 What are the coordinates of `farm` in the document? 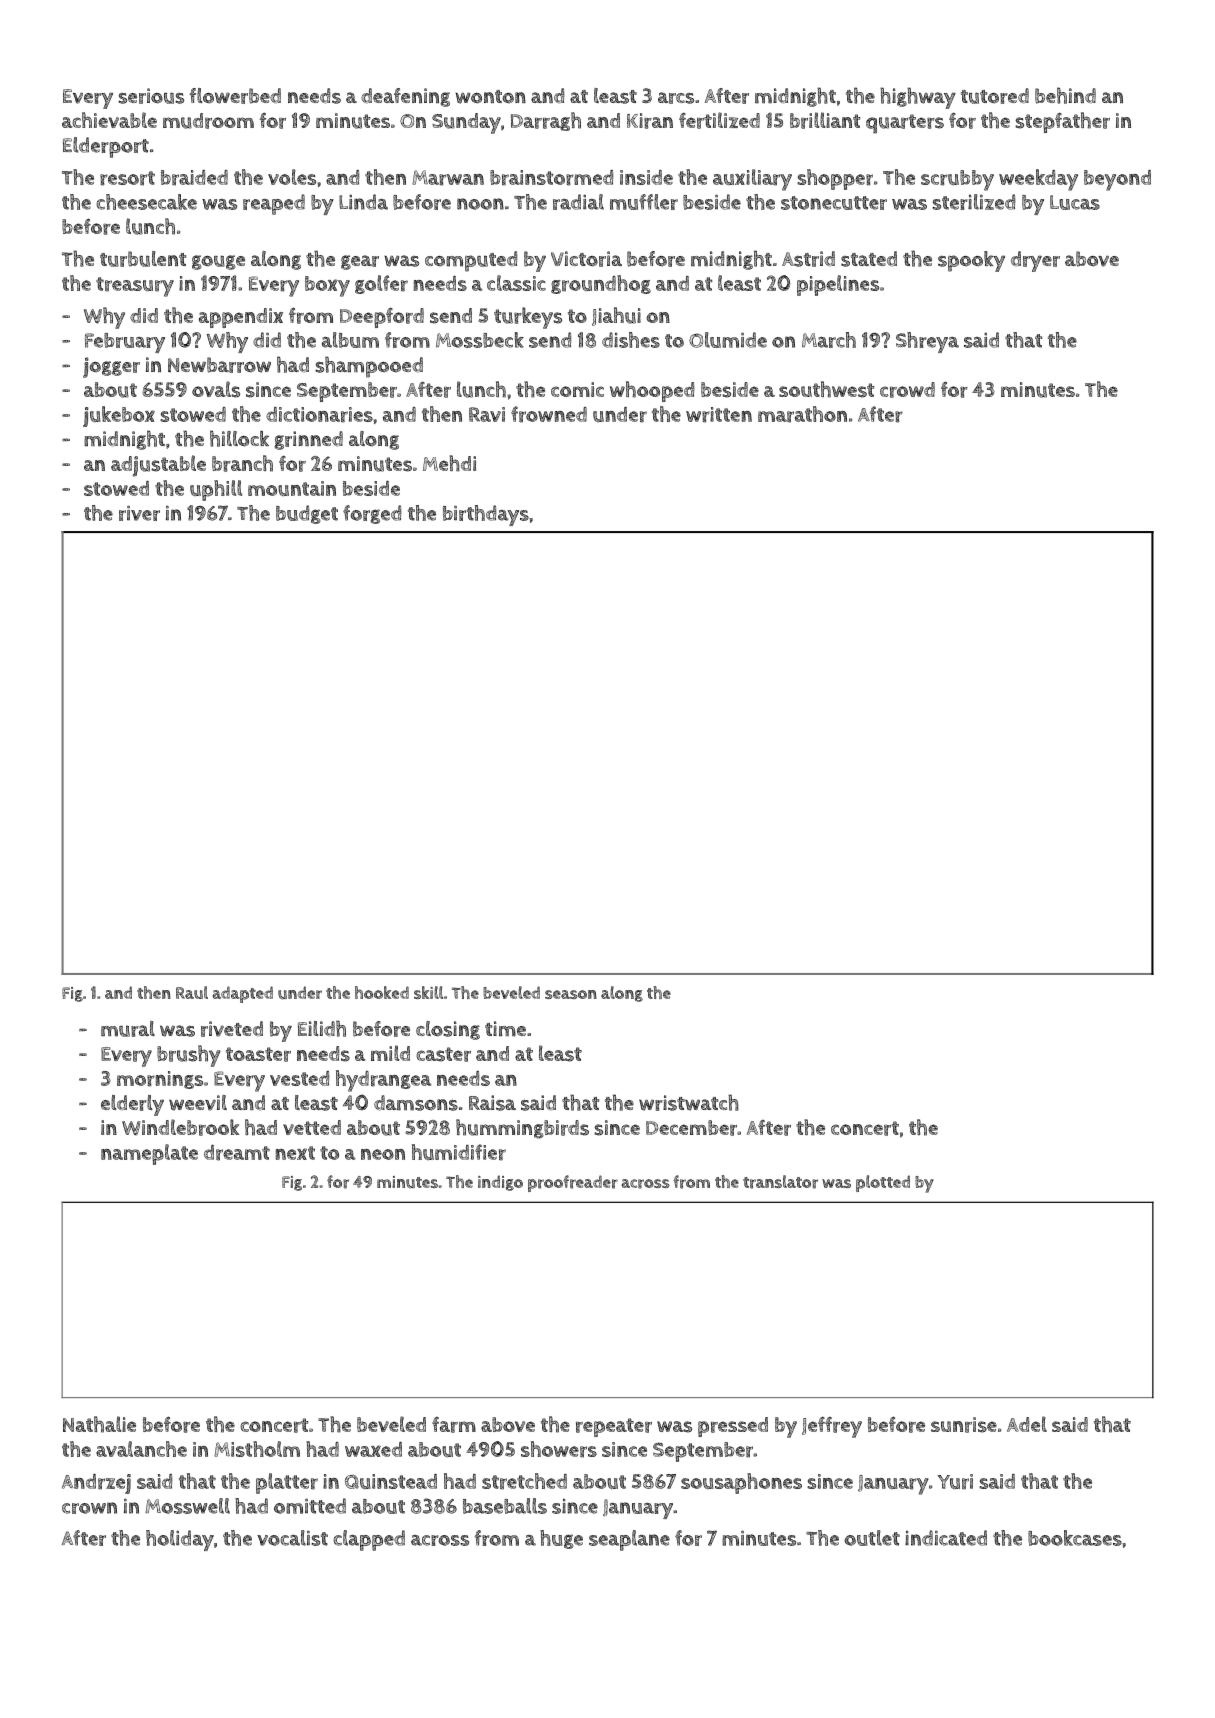 It's located at (454, 1425).
